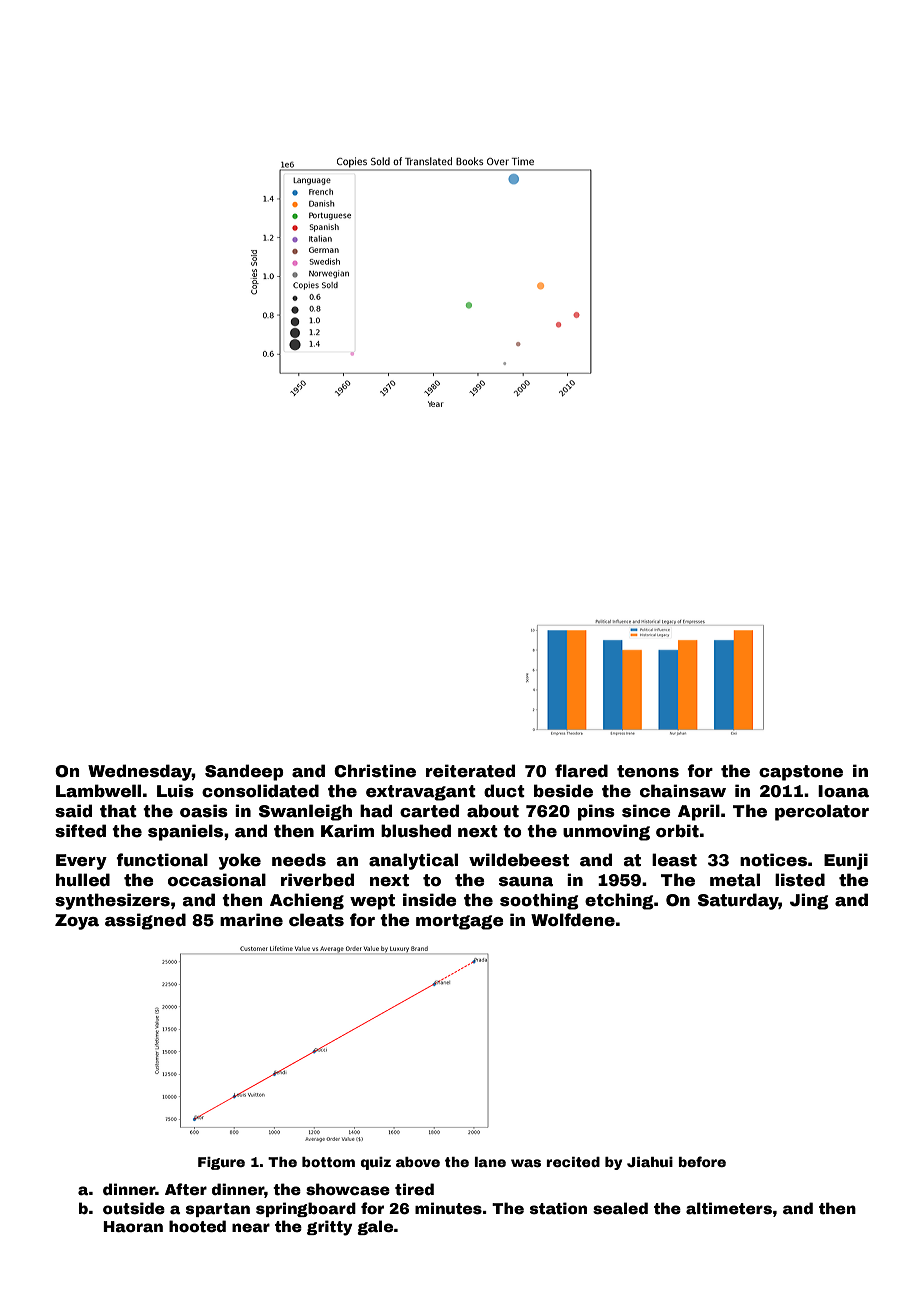 Image resolution: width=924 pixels, height=1308 pixels. Describe the element at coordinates (620, 1208) in the screenshot. I see `sealed` at that location.
